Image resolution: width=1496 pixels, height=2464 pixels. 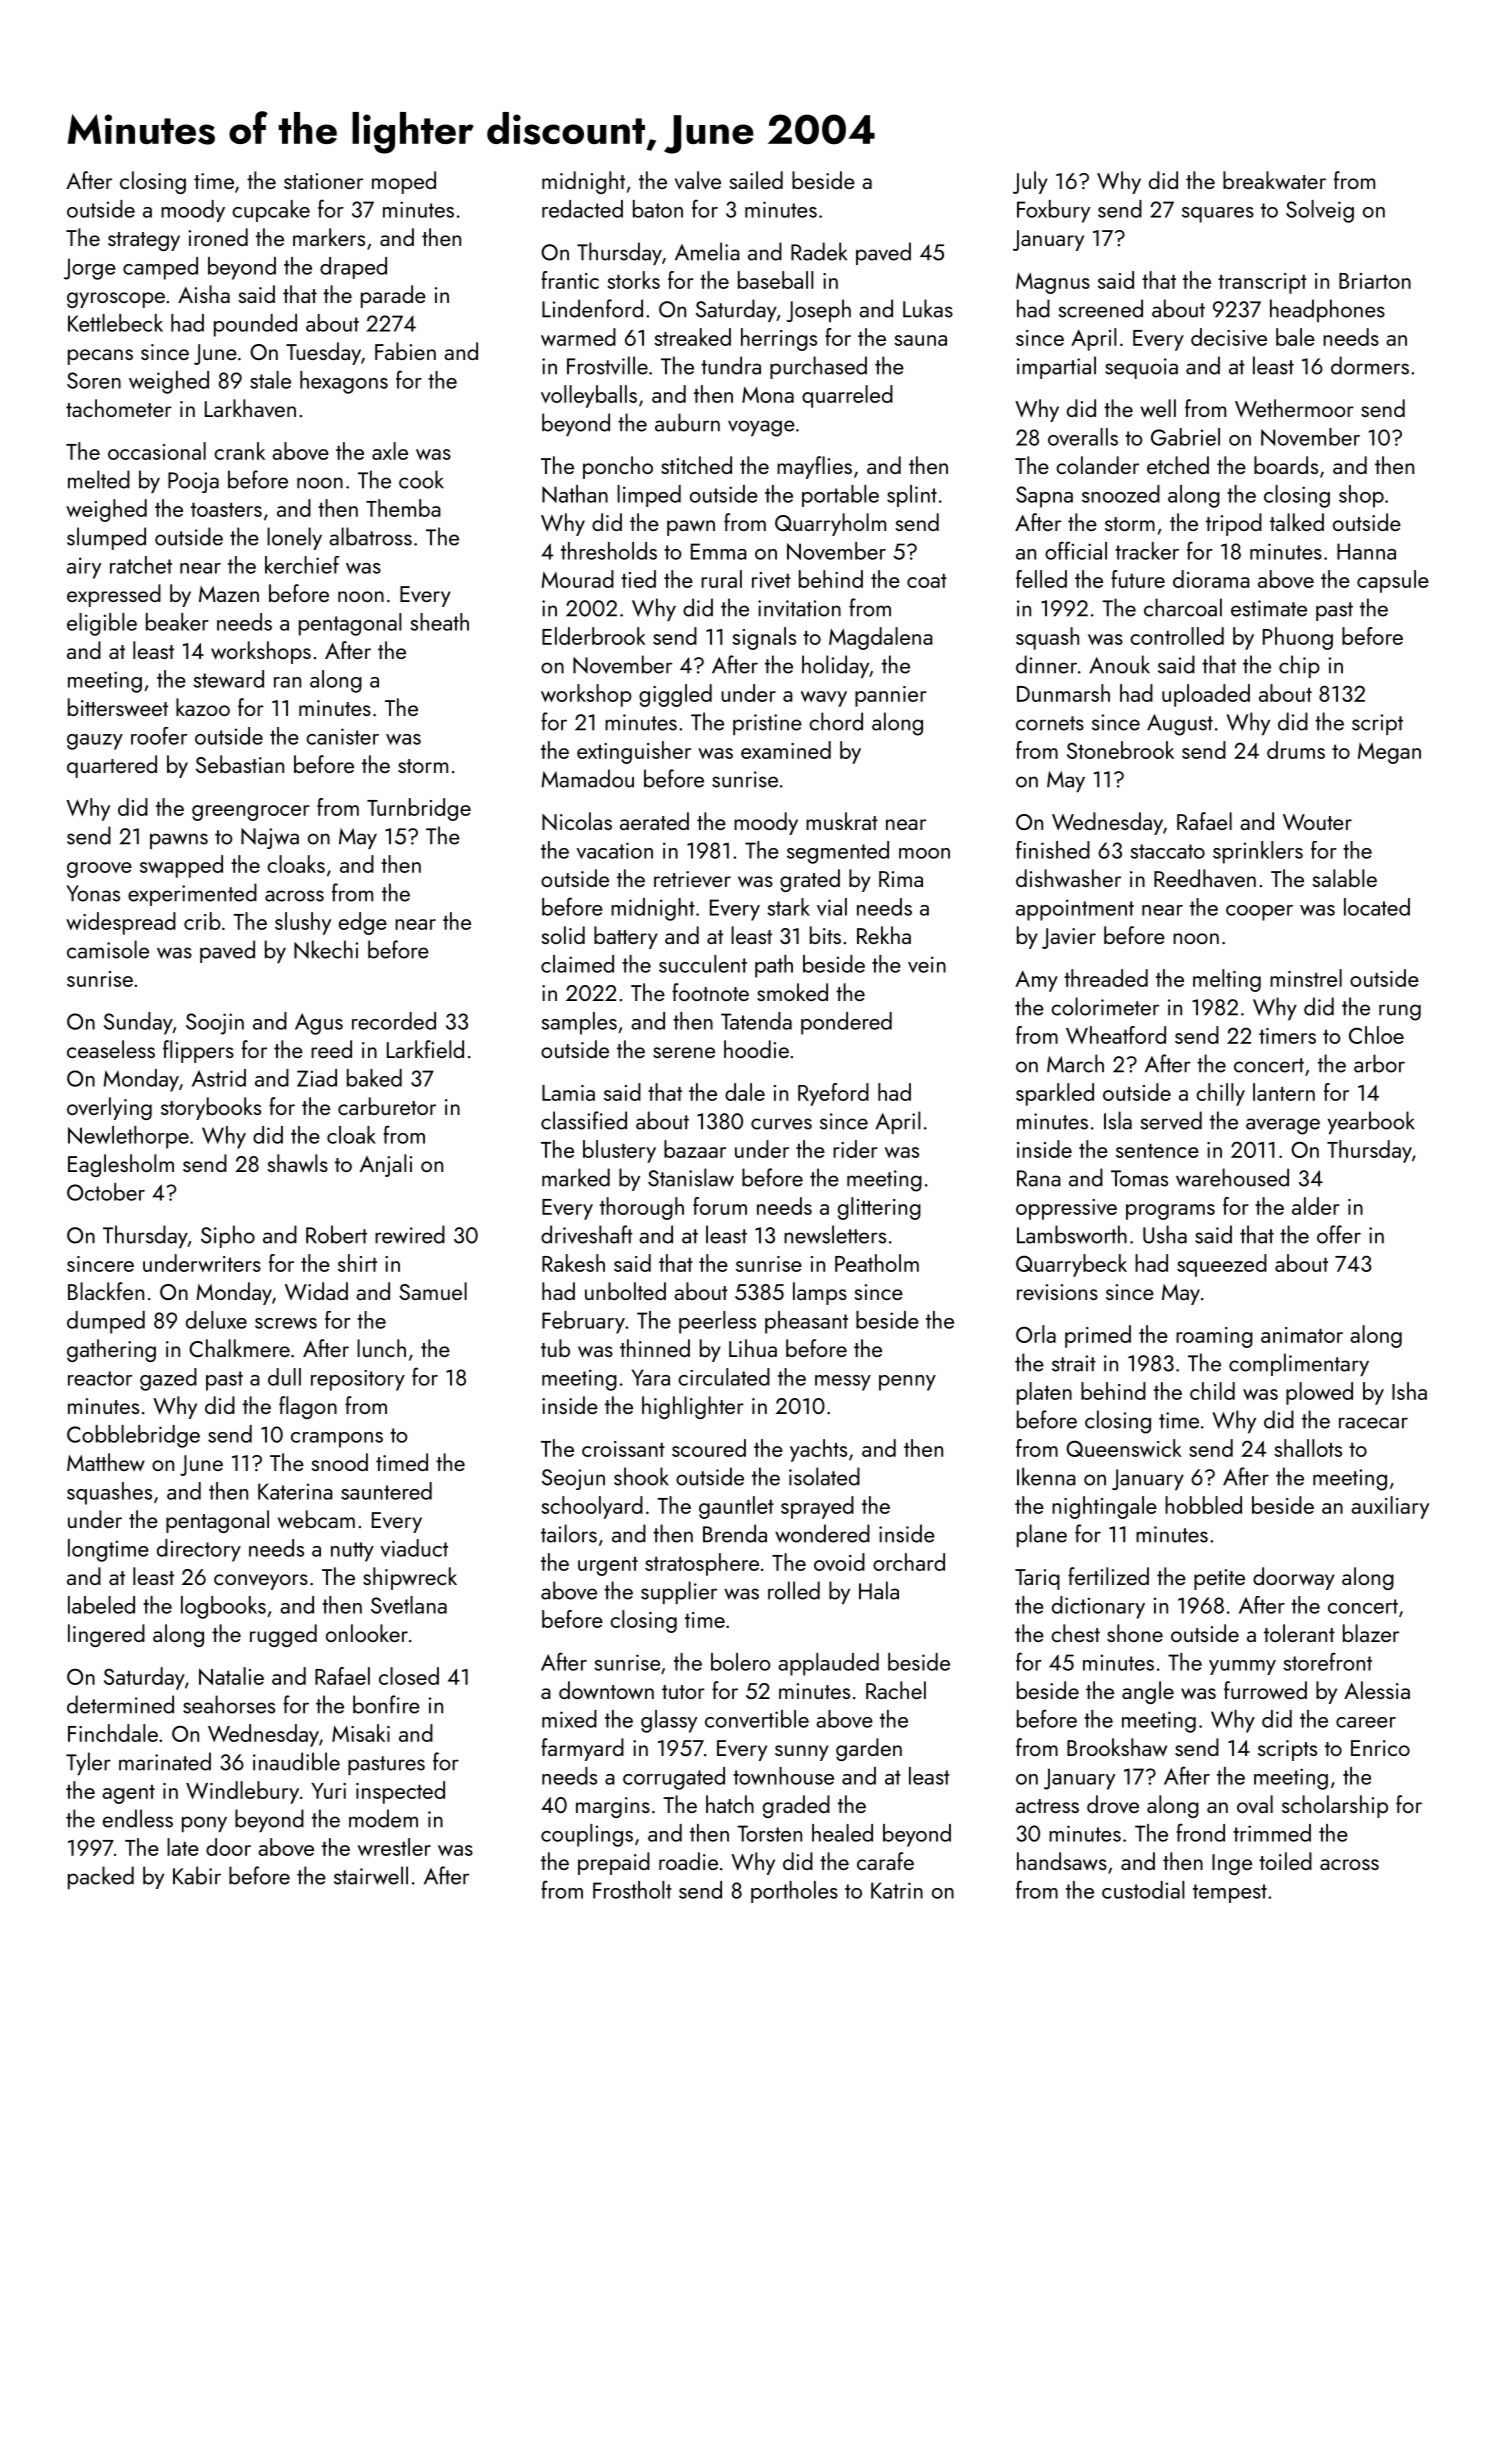 What do you see at coordinates (228, 679) in the document?
I see `steward` at bounding box center [228, 679].
